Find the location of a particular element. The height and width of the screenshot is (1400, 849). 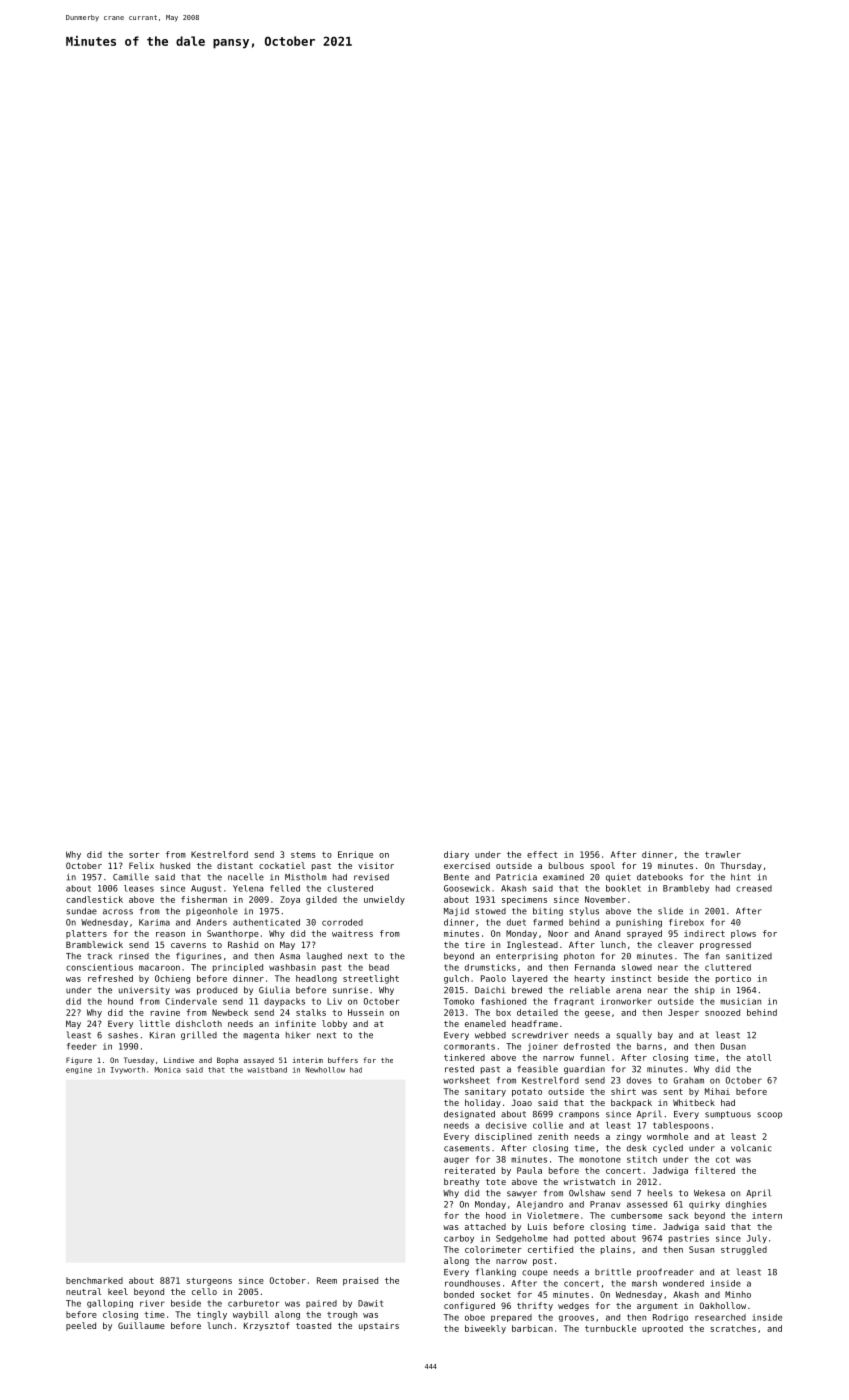

Enrique is located at coordinates (355, 855).
